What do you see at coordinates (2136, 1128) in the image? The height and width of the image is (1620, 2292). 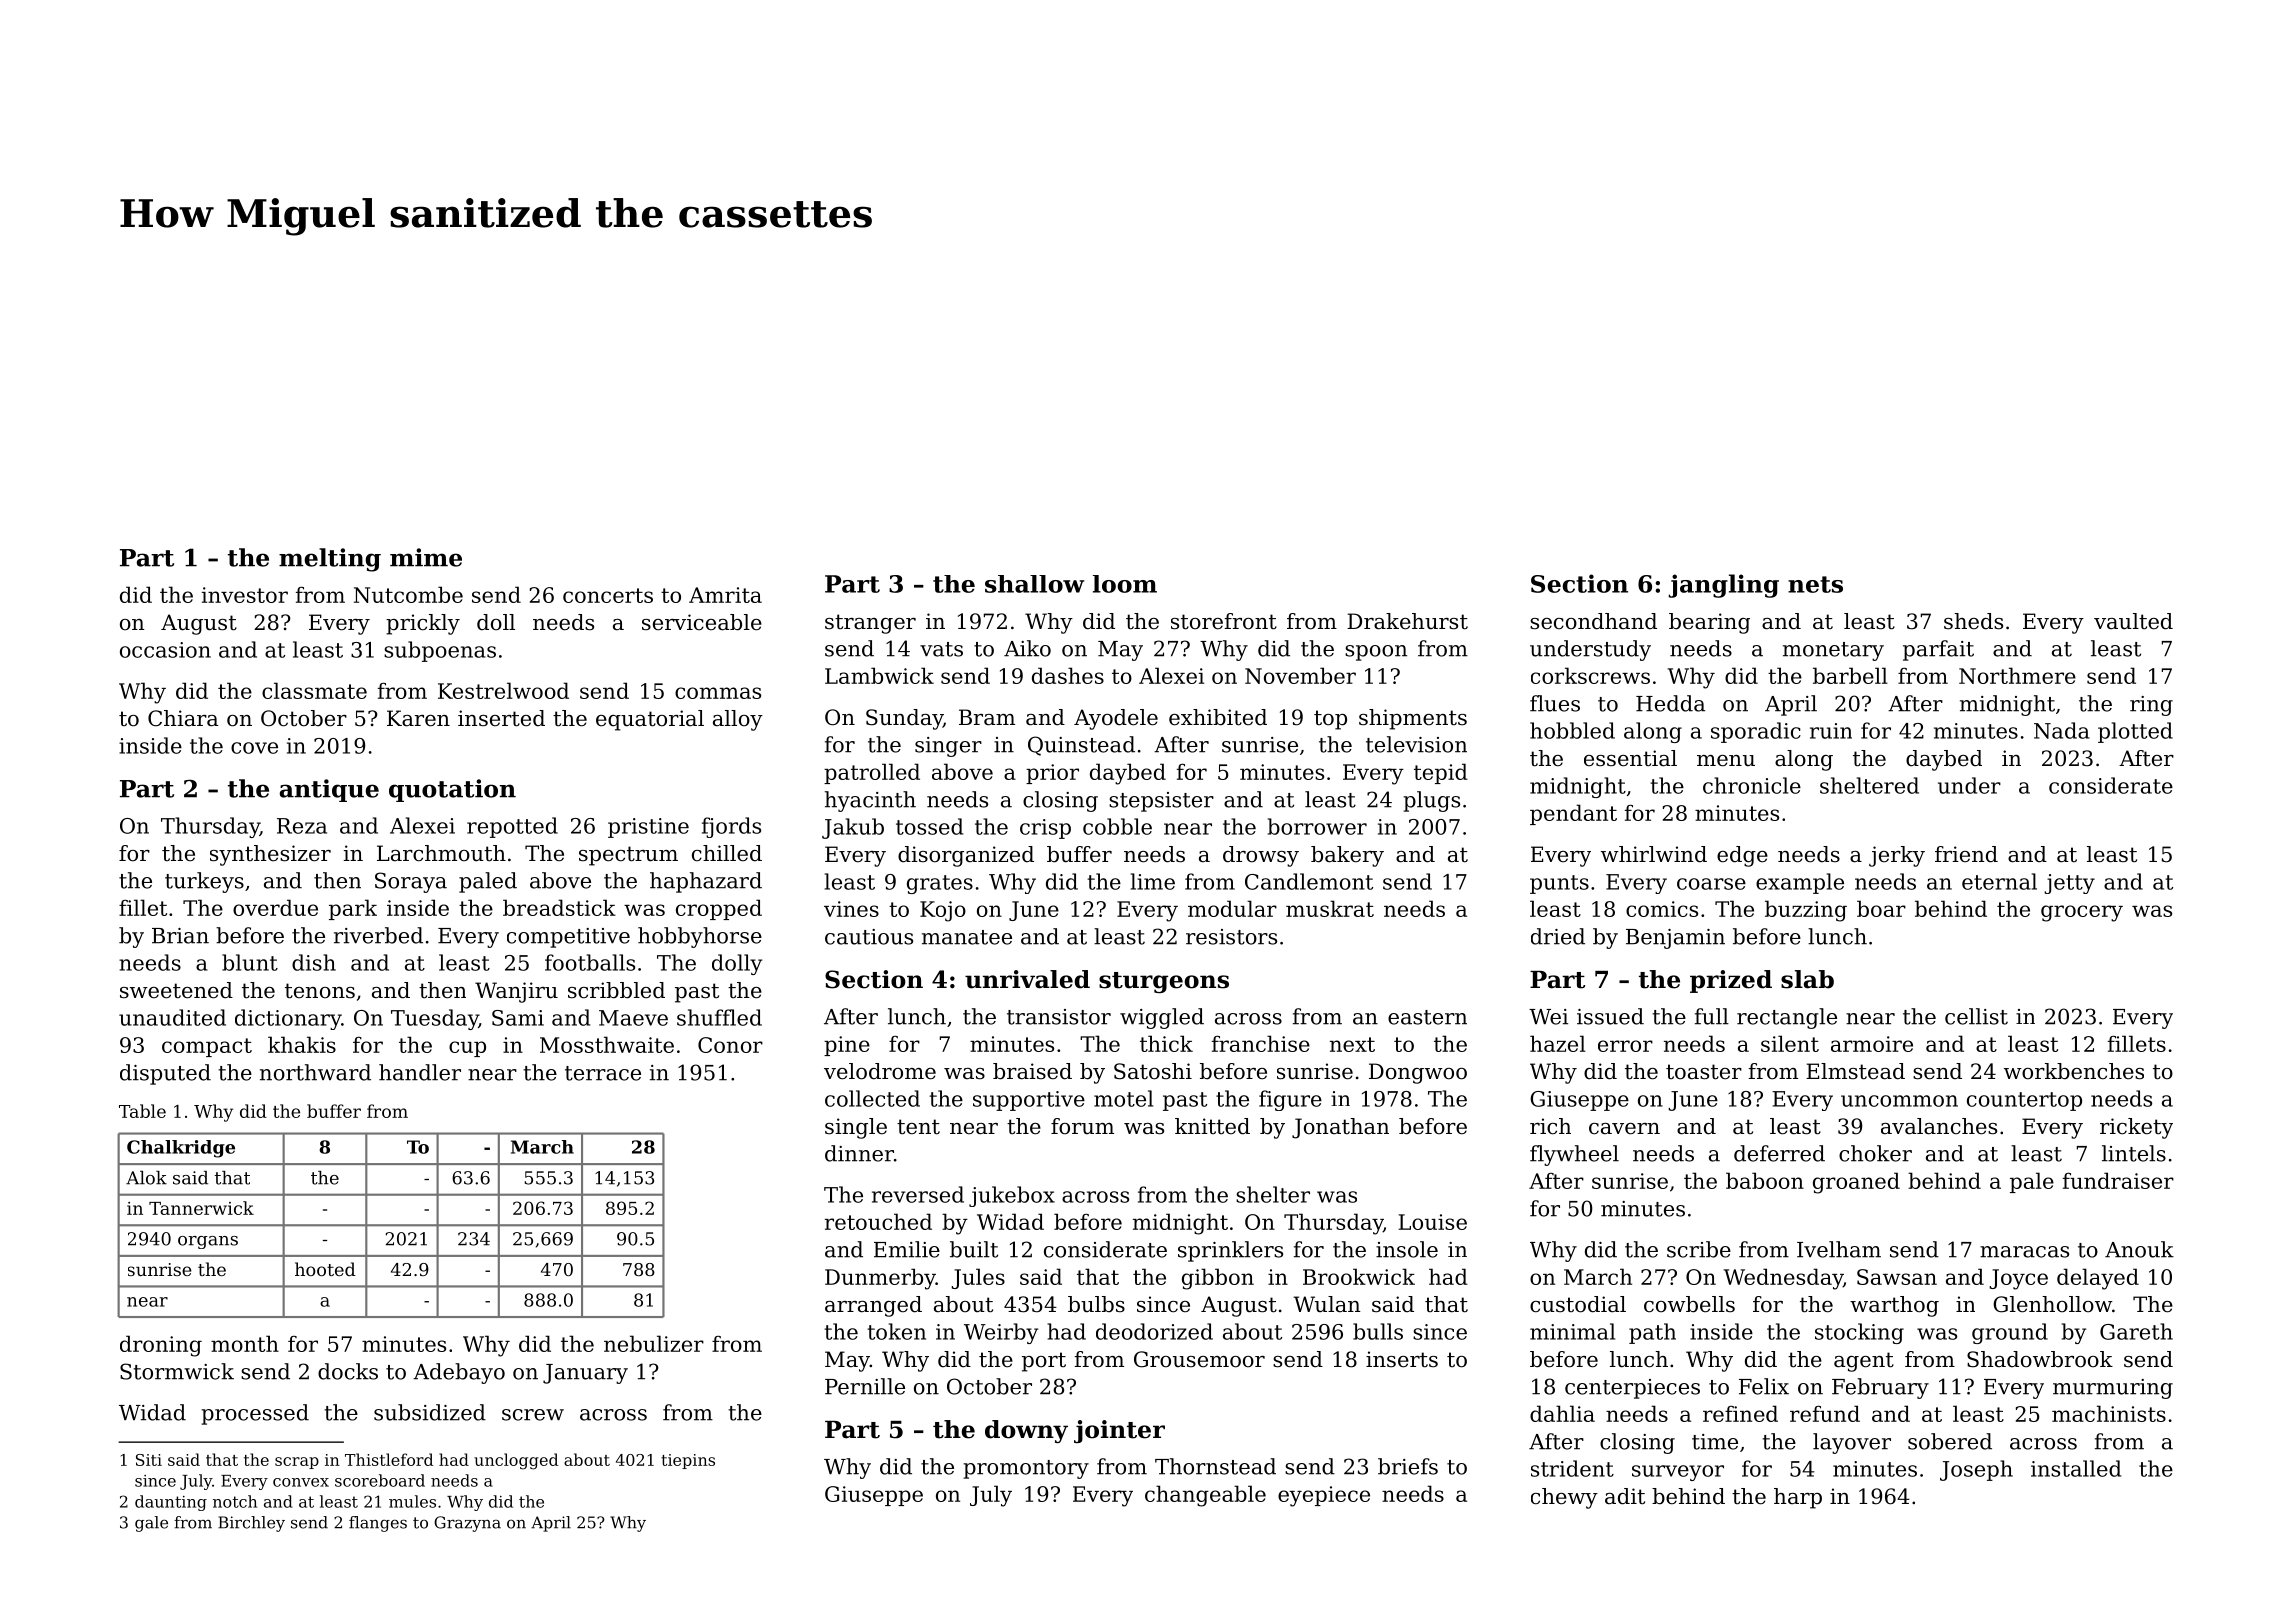 I see `rickety` at bounding box center [2136, 1128].
